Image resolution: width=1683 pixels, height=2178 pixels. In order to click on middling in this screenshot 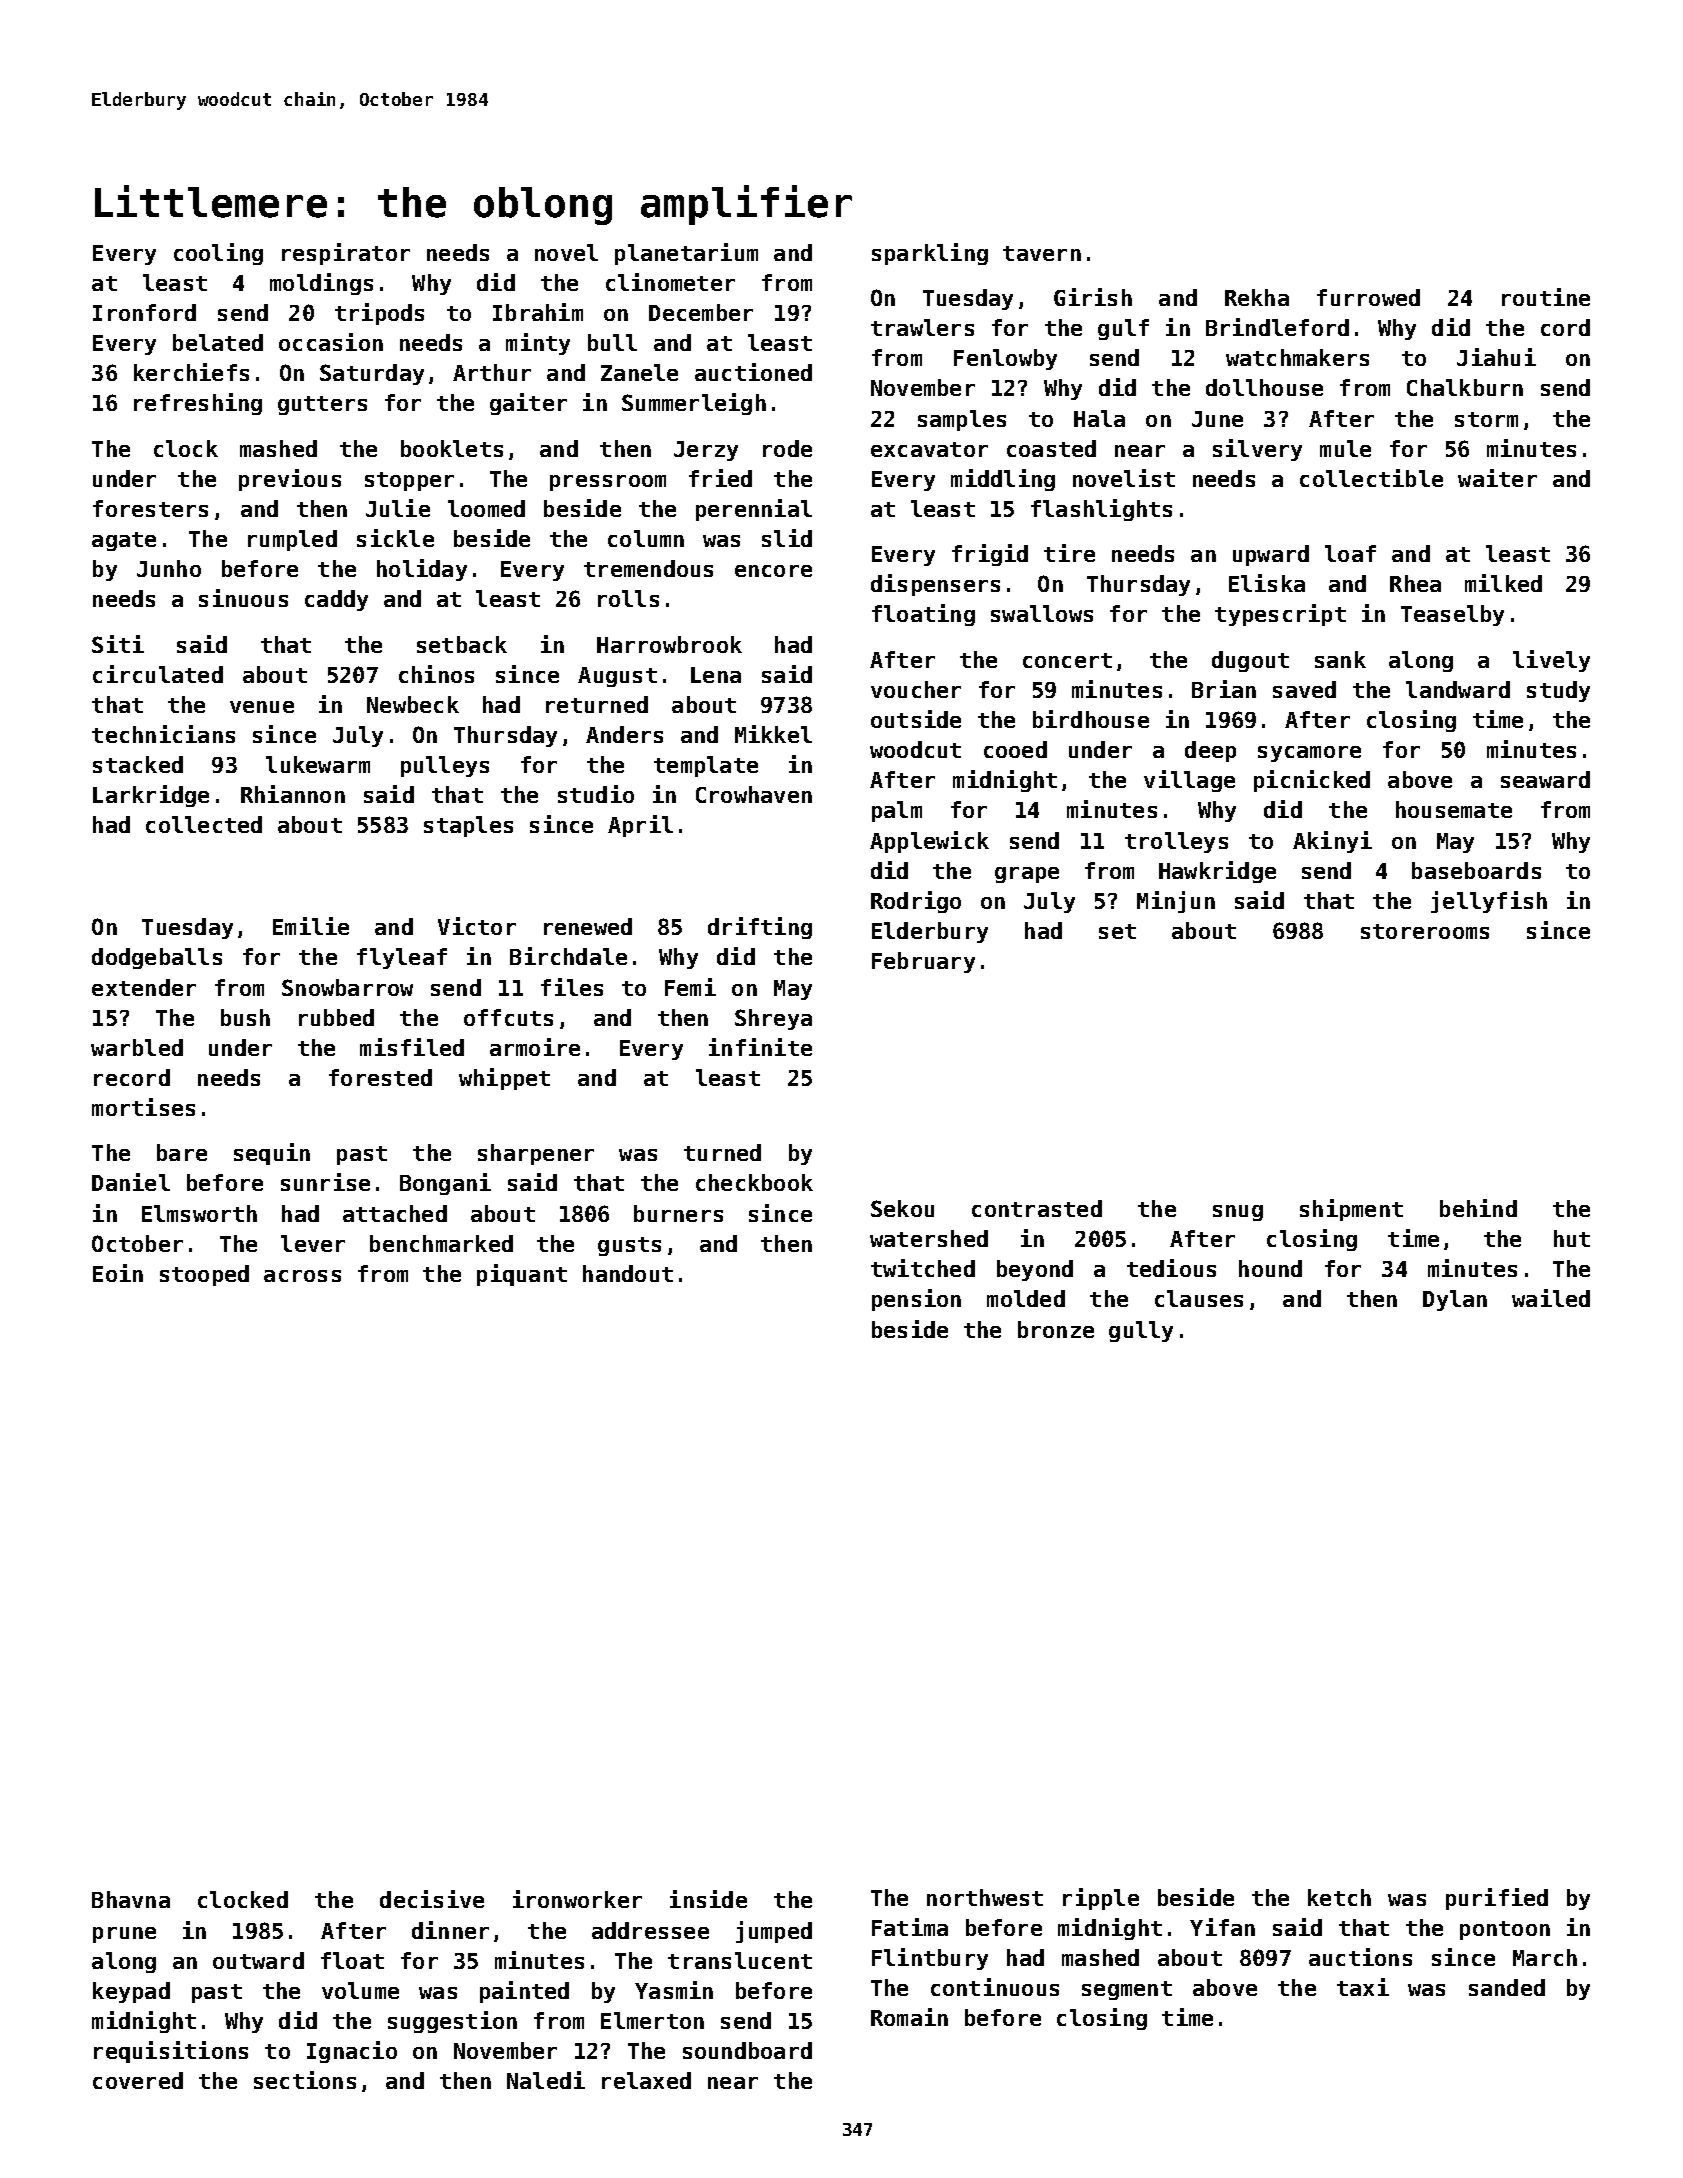, I will do `click(1003, 480)`.
